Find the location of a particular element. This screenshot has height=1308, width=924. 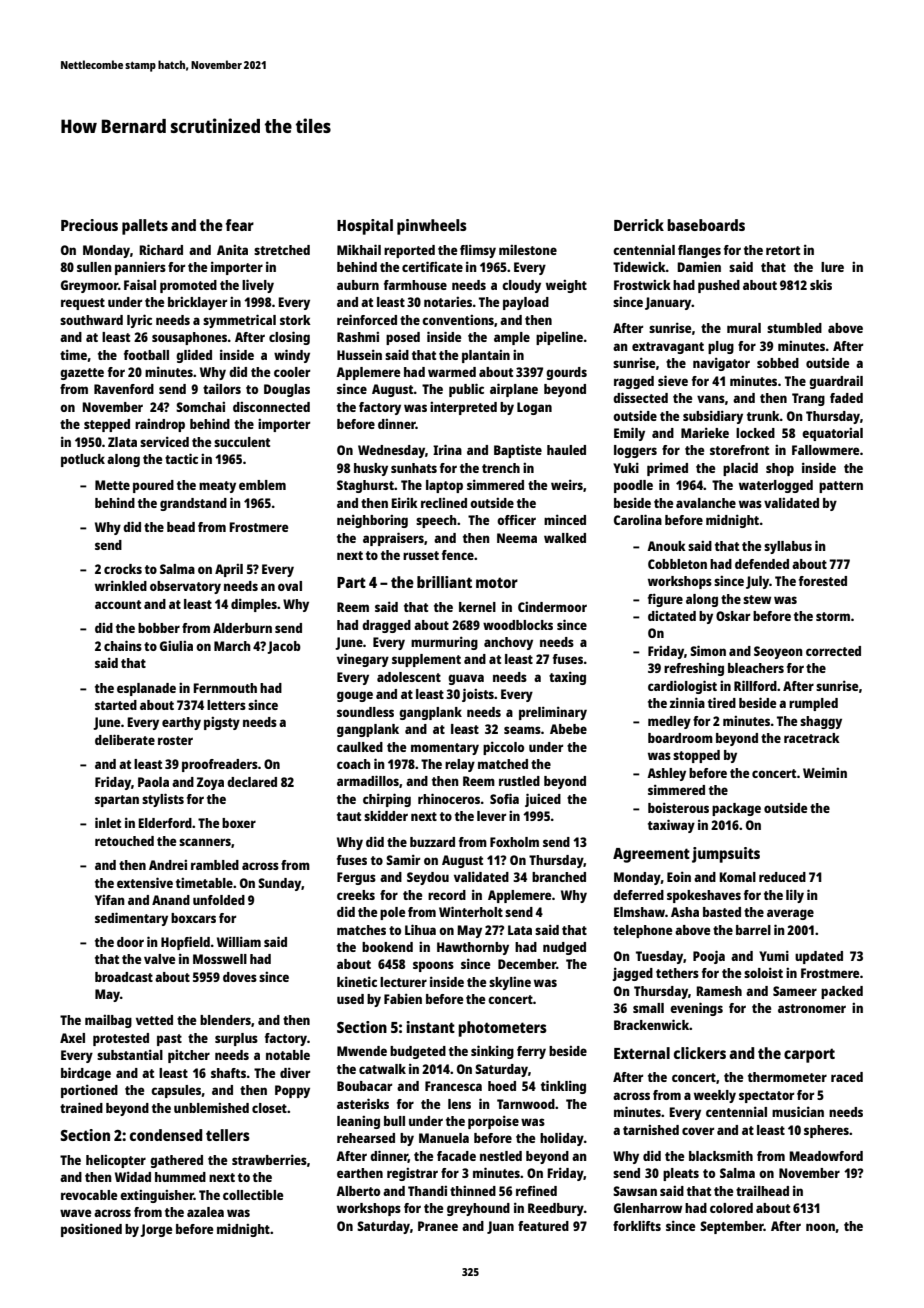

reported is located at coordinates (409, 251).
